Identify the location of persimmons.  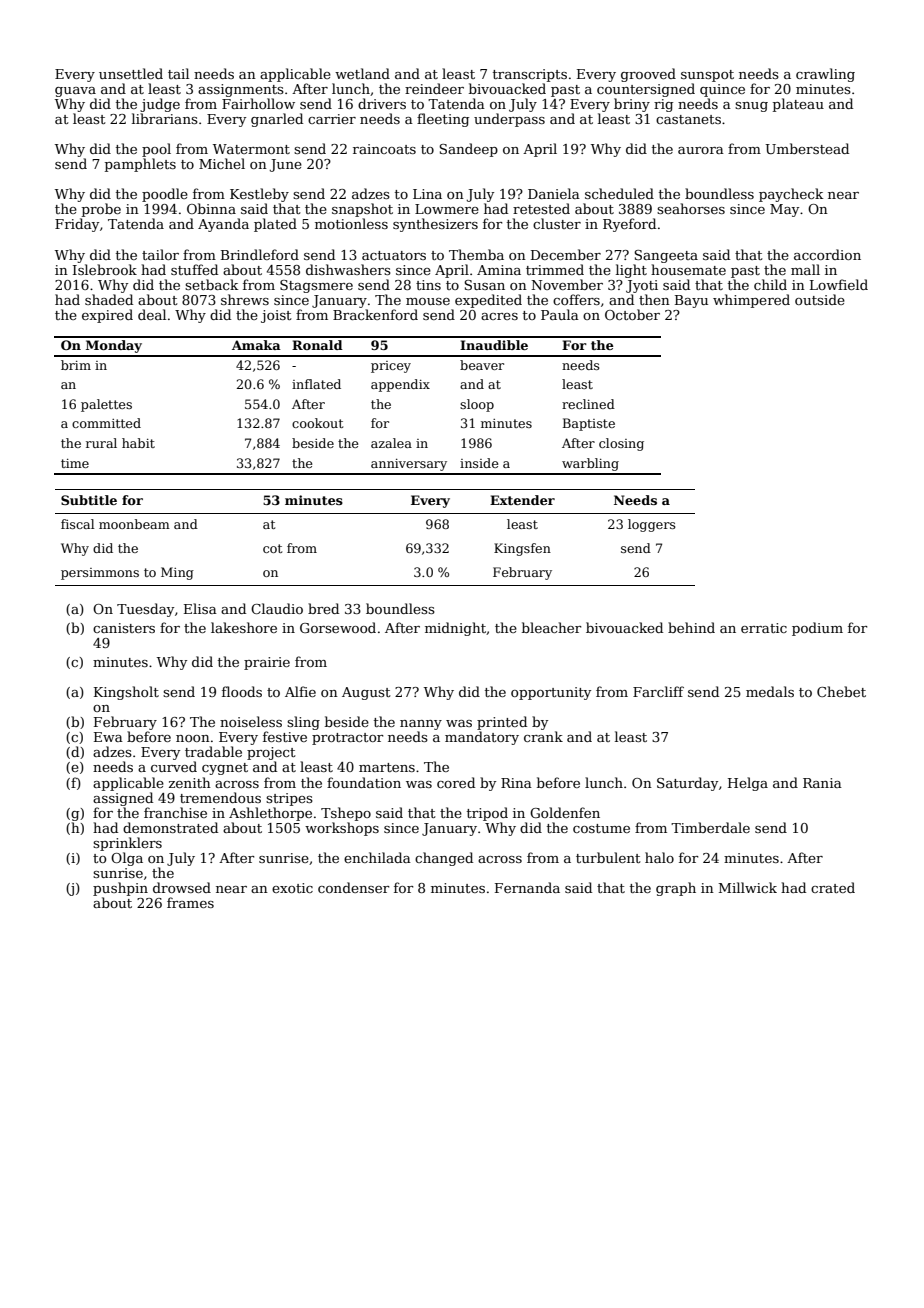
(100, 574).
